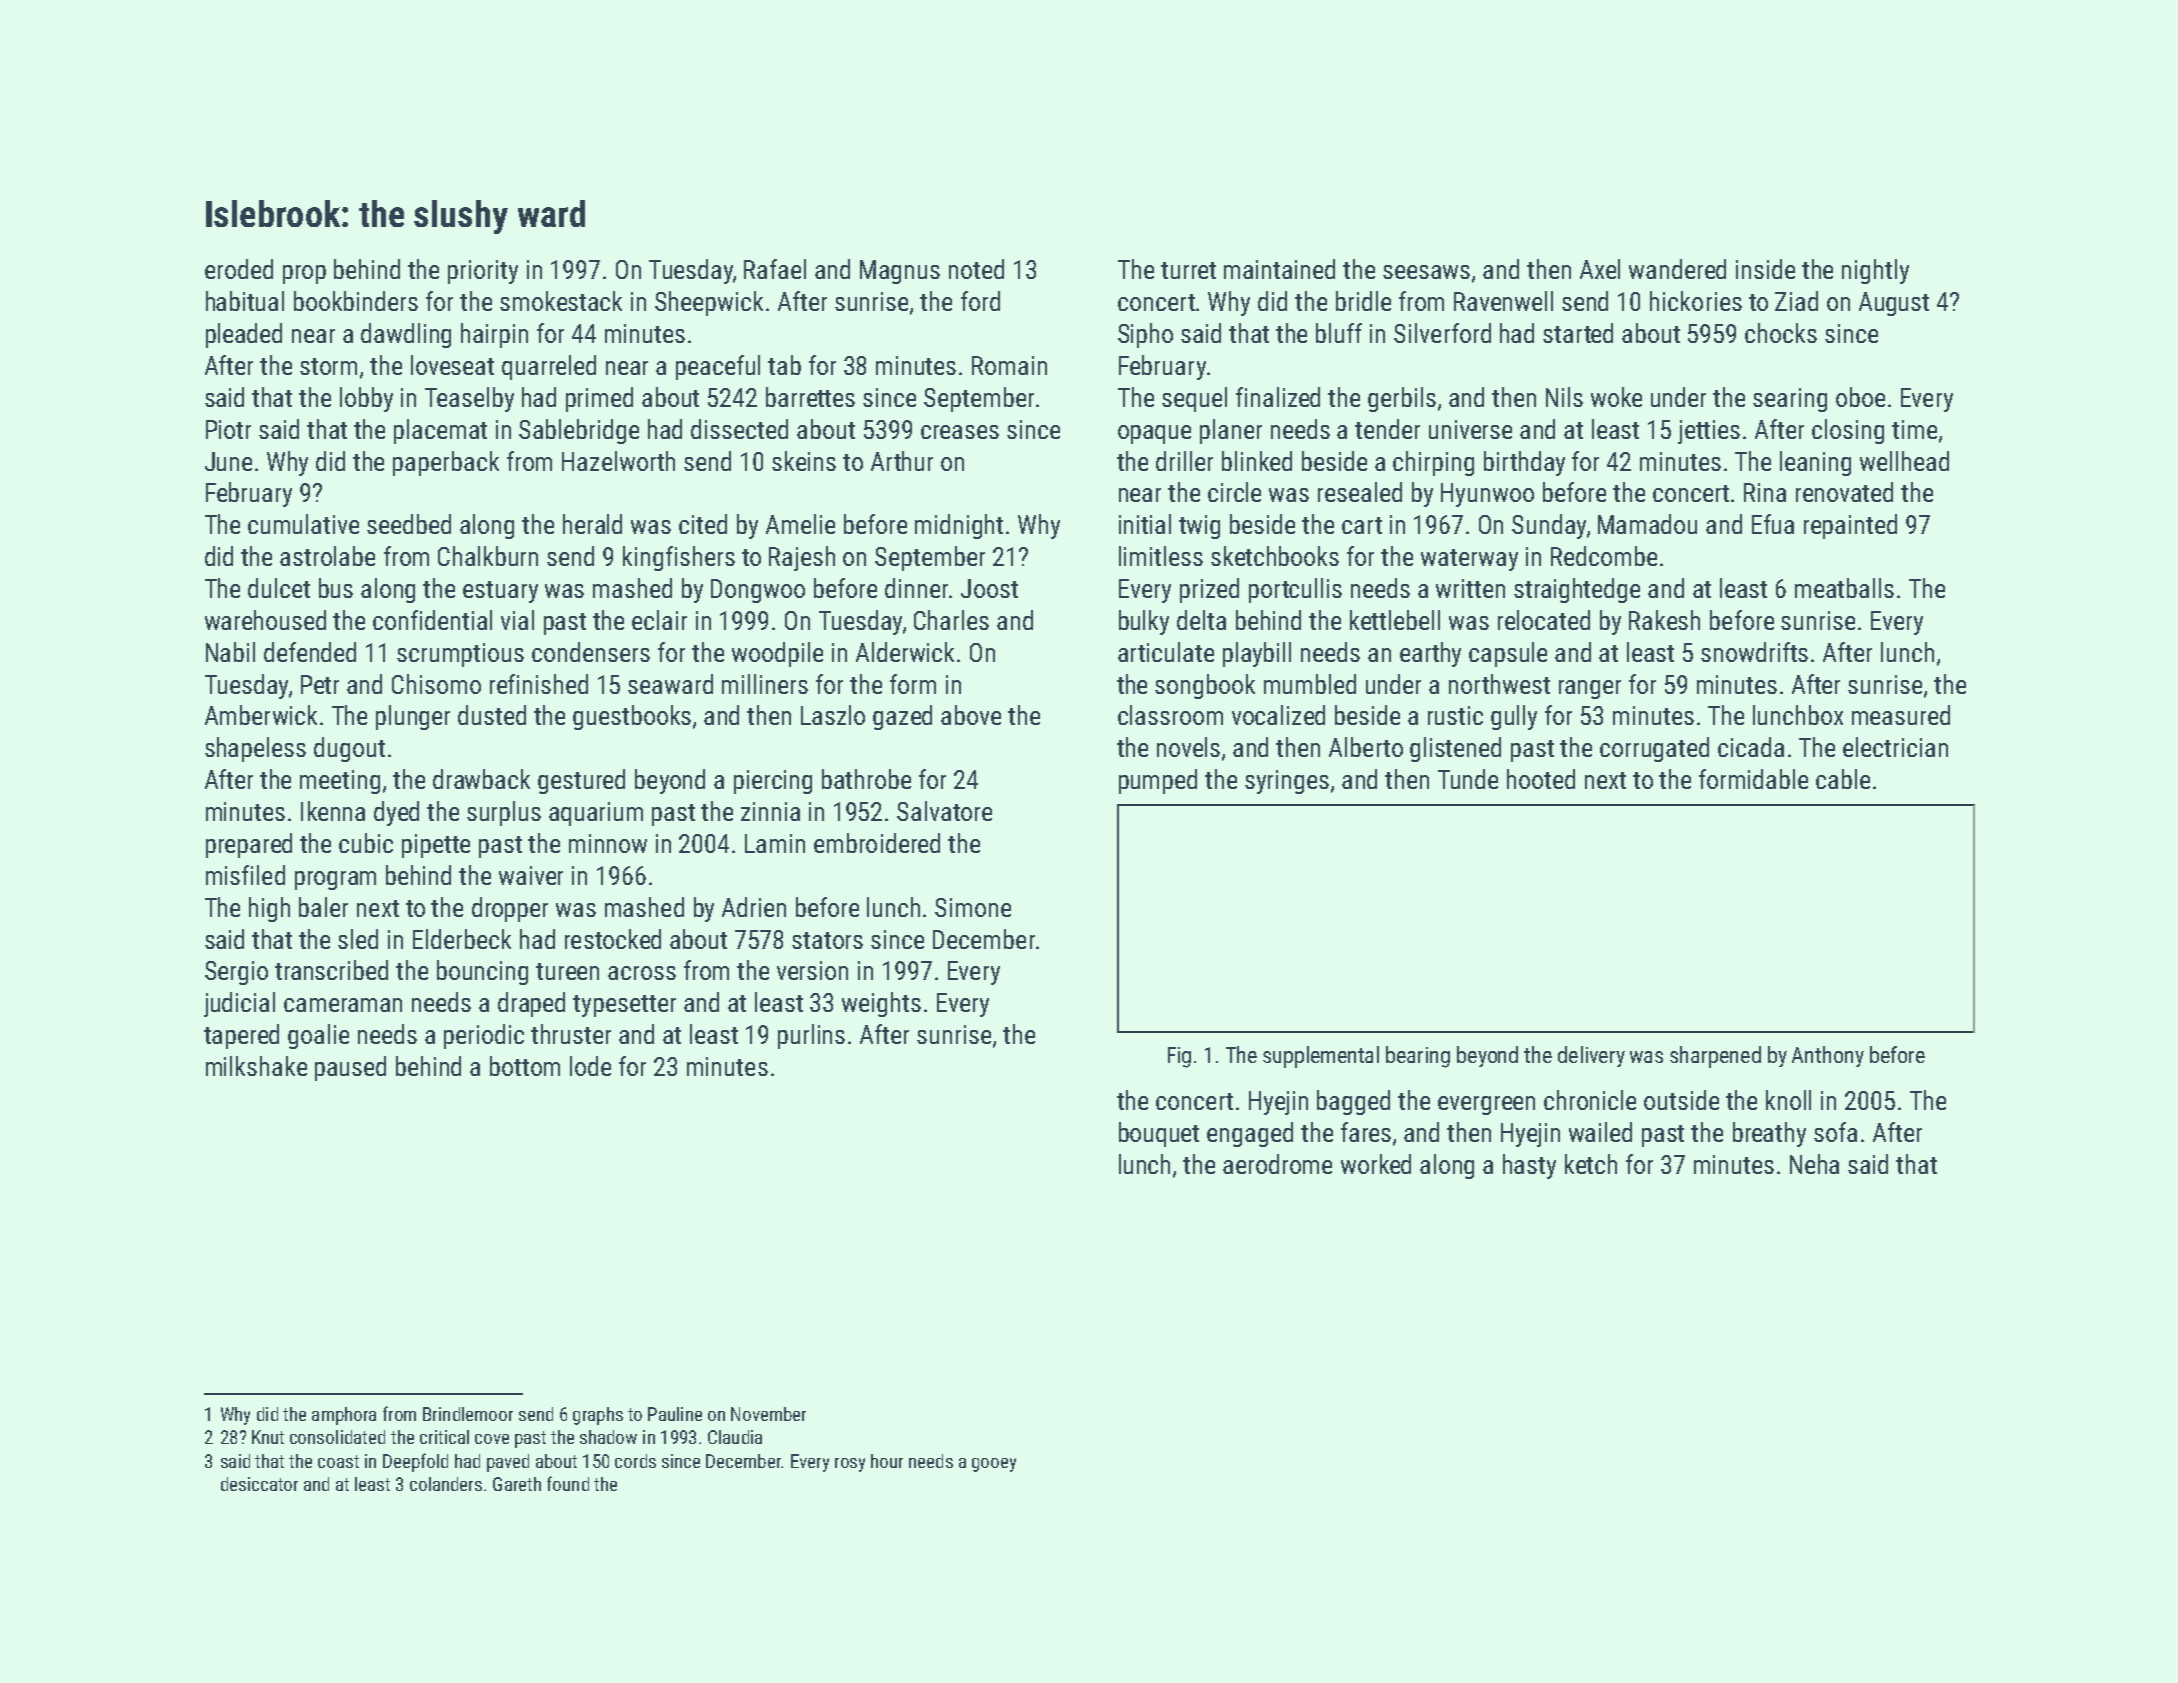  I want to click on gully, so click(1514, 717).
